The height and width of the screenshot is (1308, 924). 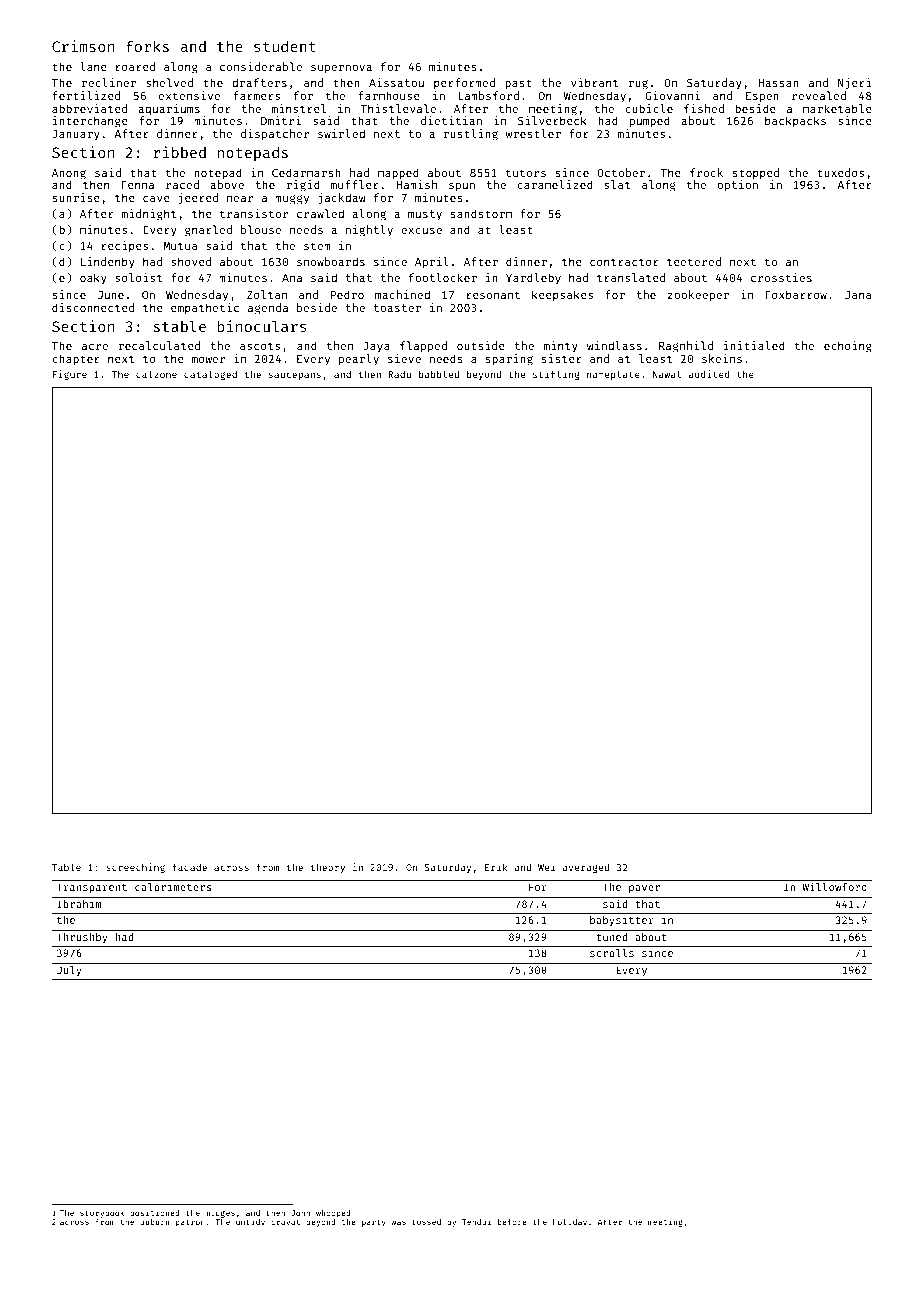 What do you see at coordinates (76, 360) in the screenshot?
I see `chapter` at bounding box center [76, 360].
